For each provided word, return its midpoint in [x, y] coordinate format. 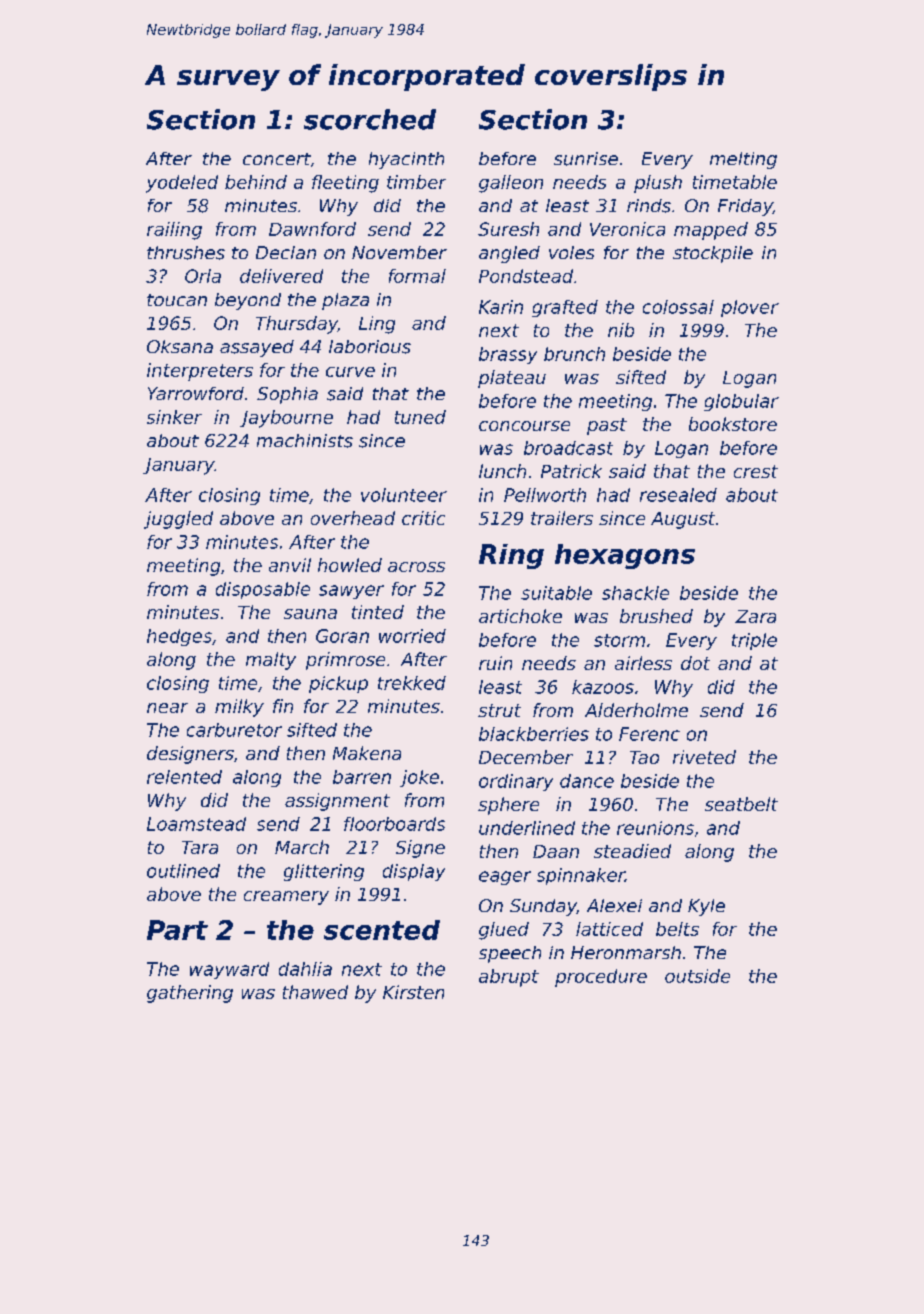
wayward [229, 970]
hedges [179, 637]
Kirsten [413, 992]
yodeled [182, 184]
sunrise [586, 159]
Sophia [287, 395]
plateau [512, 379]
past [607, 426]
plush [658, 184]
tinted [378, 612]
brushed [656, 616]
